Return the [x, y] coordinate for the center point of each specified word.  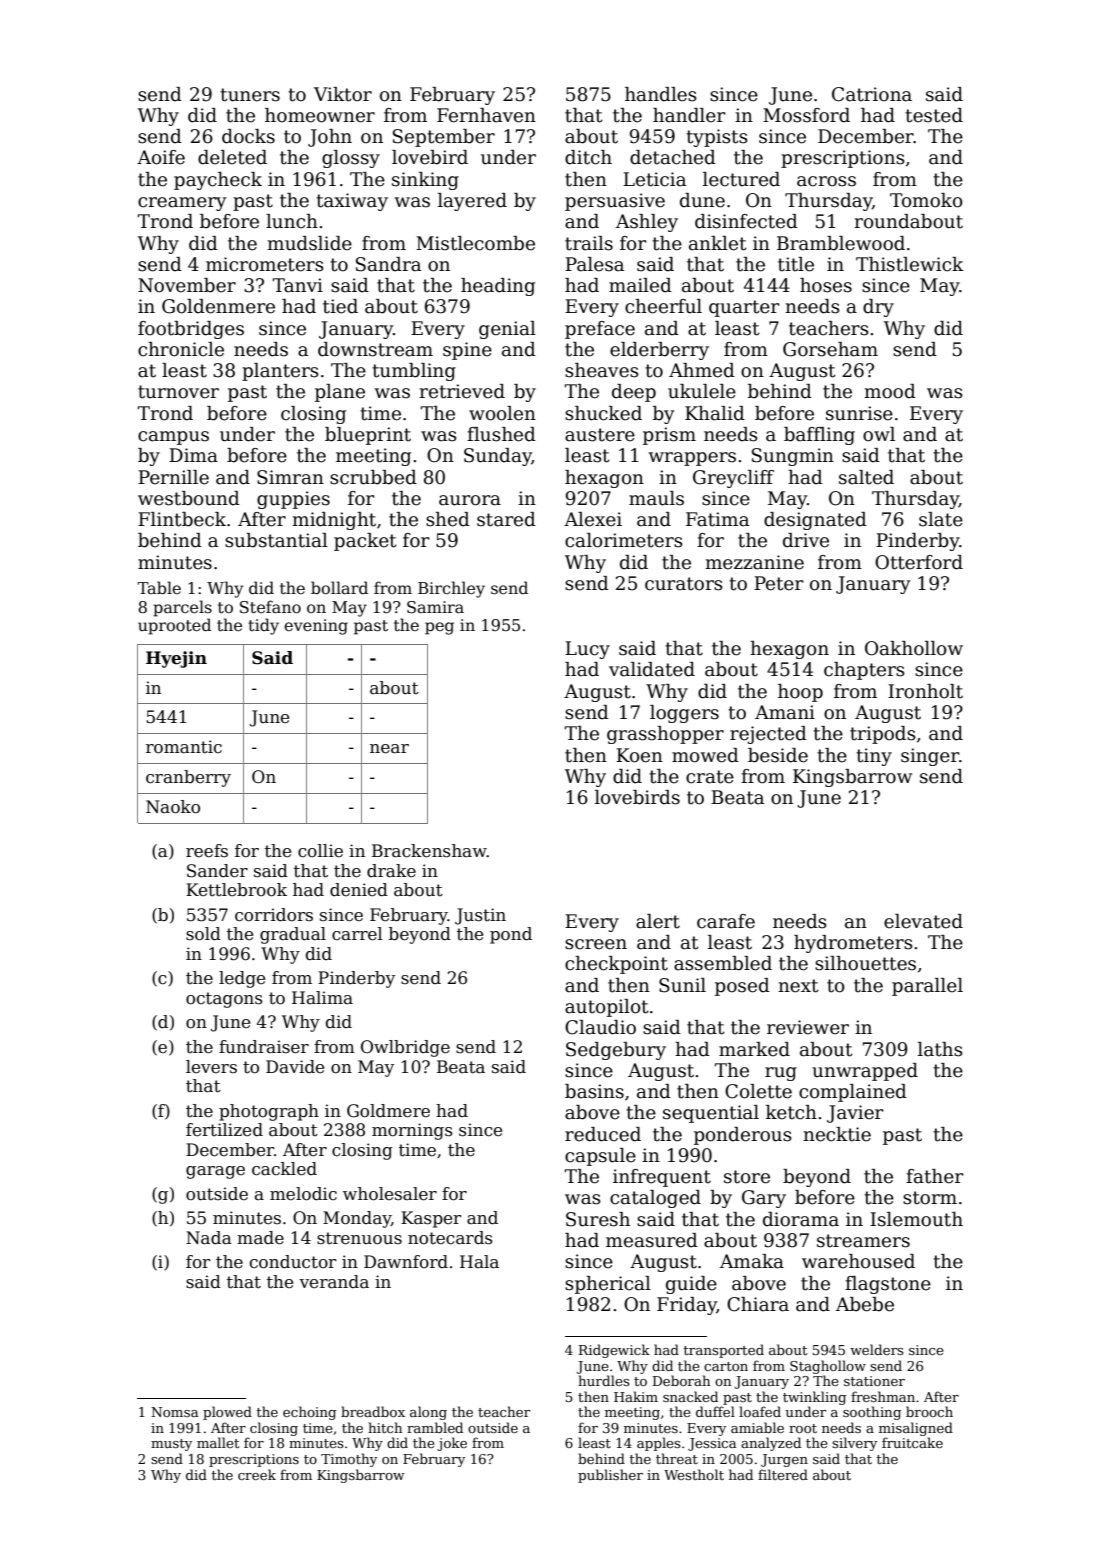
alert [658, 921]
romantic [184, 747]
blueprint [368, 436]
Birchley [451, 589]
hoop [800, 693]
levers [211, 1067]
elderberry [659, 351]
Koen [639, 755]
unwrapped [865, 1072]
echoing [309, 1413]
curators [684, 584]
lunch [292, 221]
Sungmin [793, 457]
